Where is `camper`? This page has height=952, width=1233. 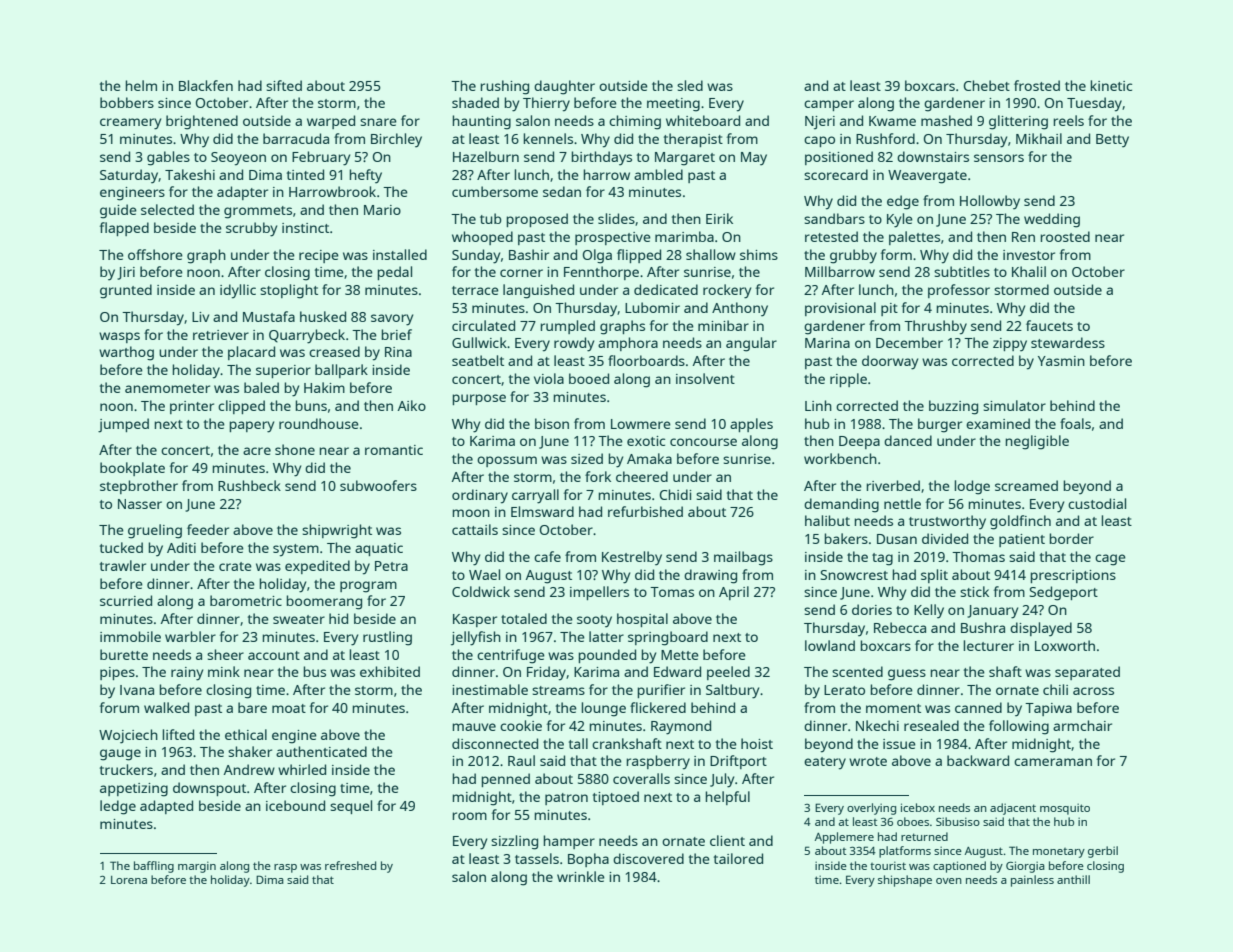 camper is located at coordinates (829, 105).
